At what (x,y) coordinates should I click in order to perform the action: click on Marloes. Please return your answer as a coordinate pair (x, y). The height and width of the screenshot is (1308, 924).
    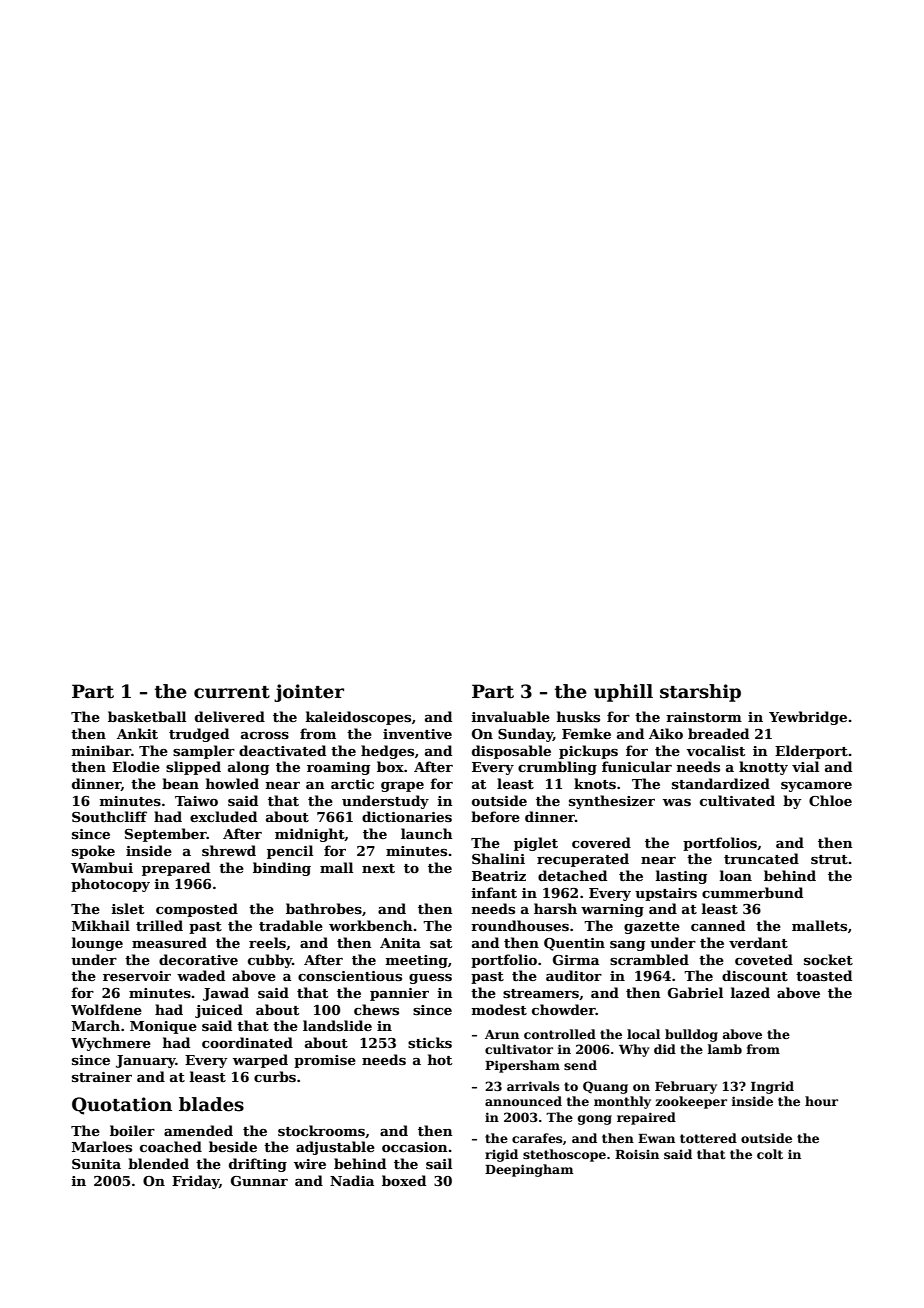
    Looking at the image, I should click on (102, 1146).
